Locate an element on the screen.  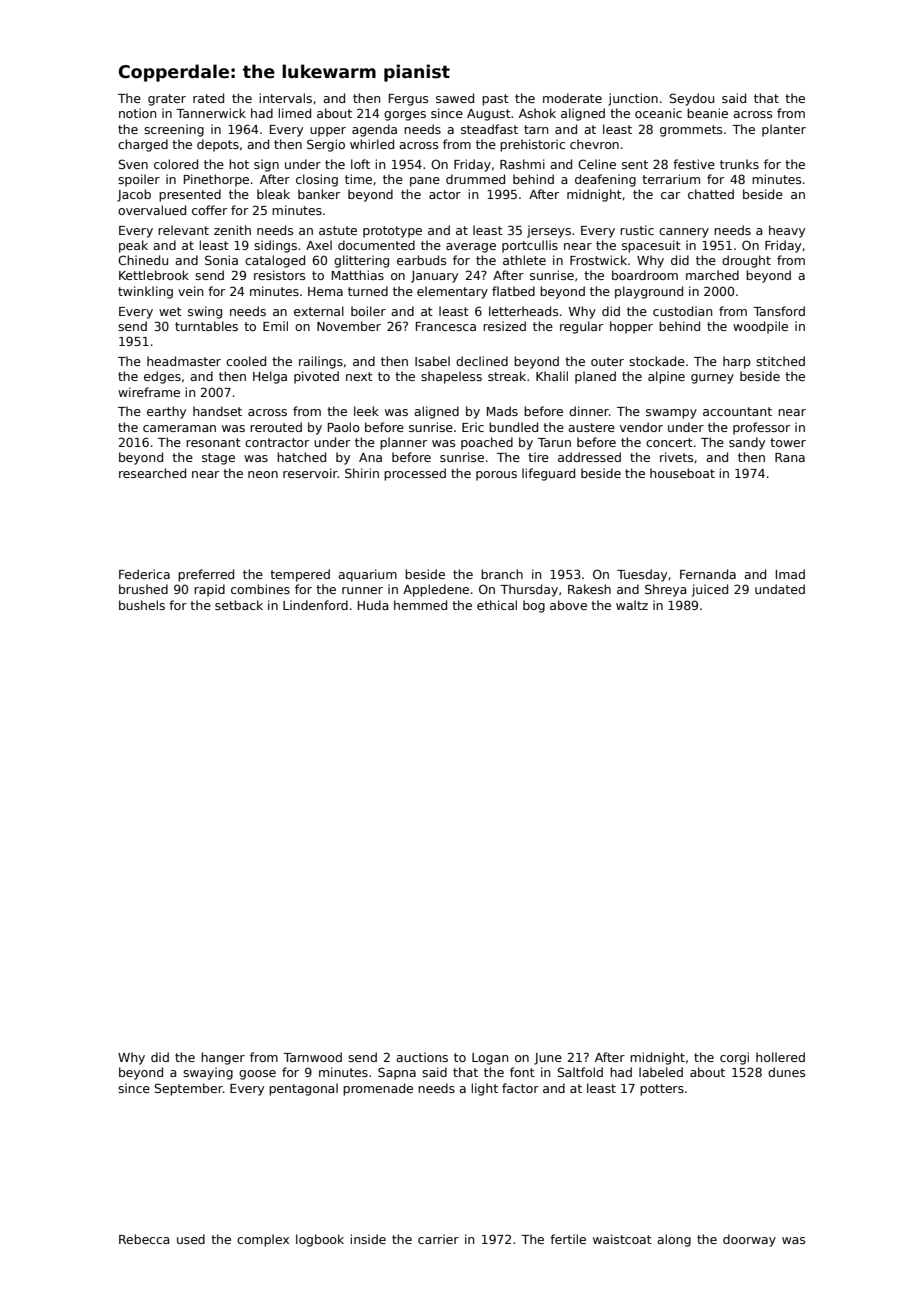
inside is located at coordinates (368, 1239).
